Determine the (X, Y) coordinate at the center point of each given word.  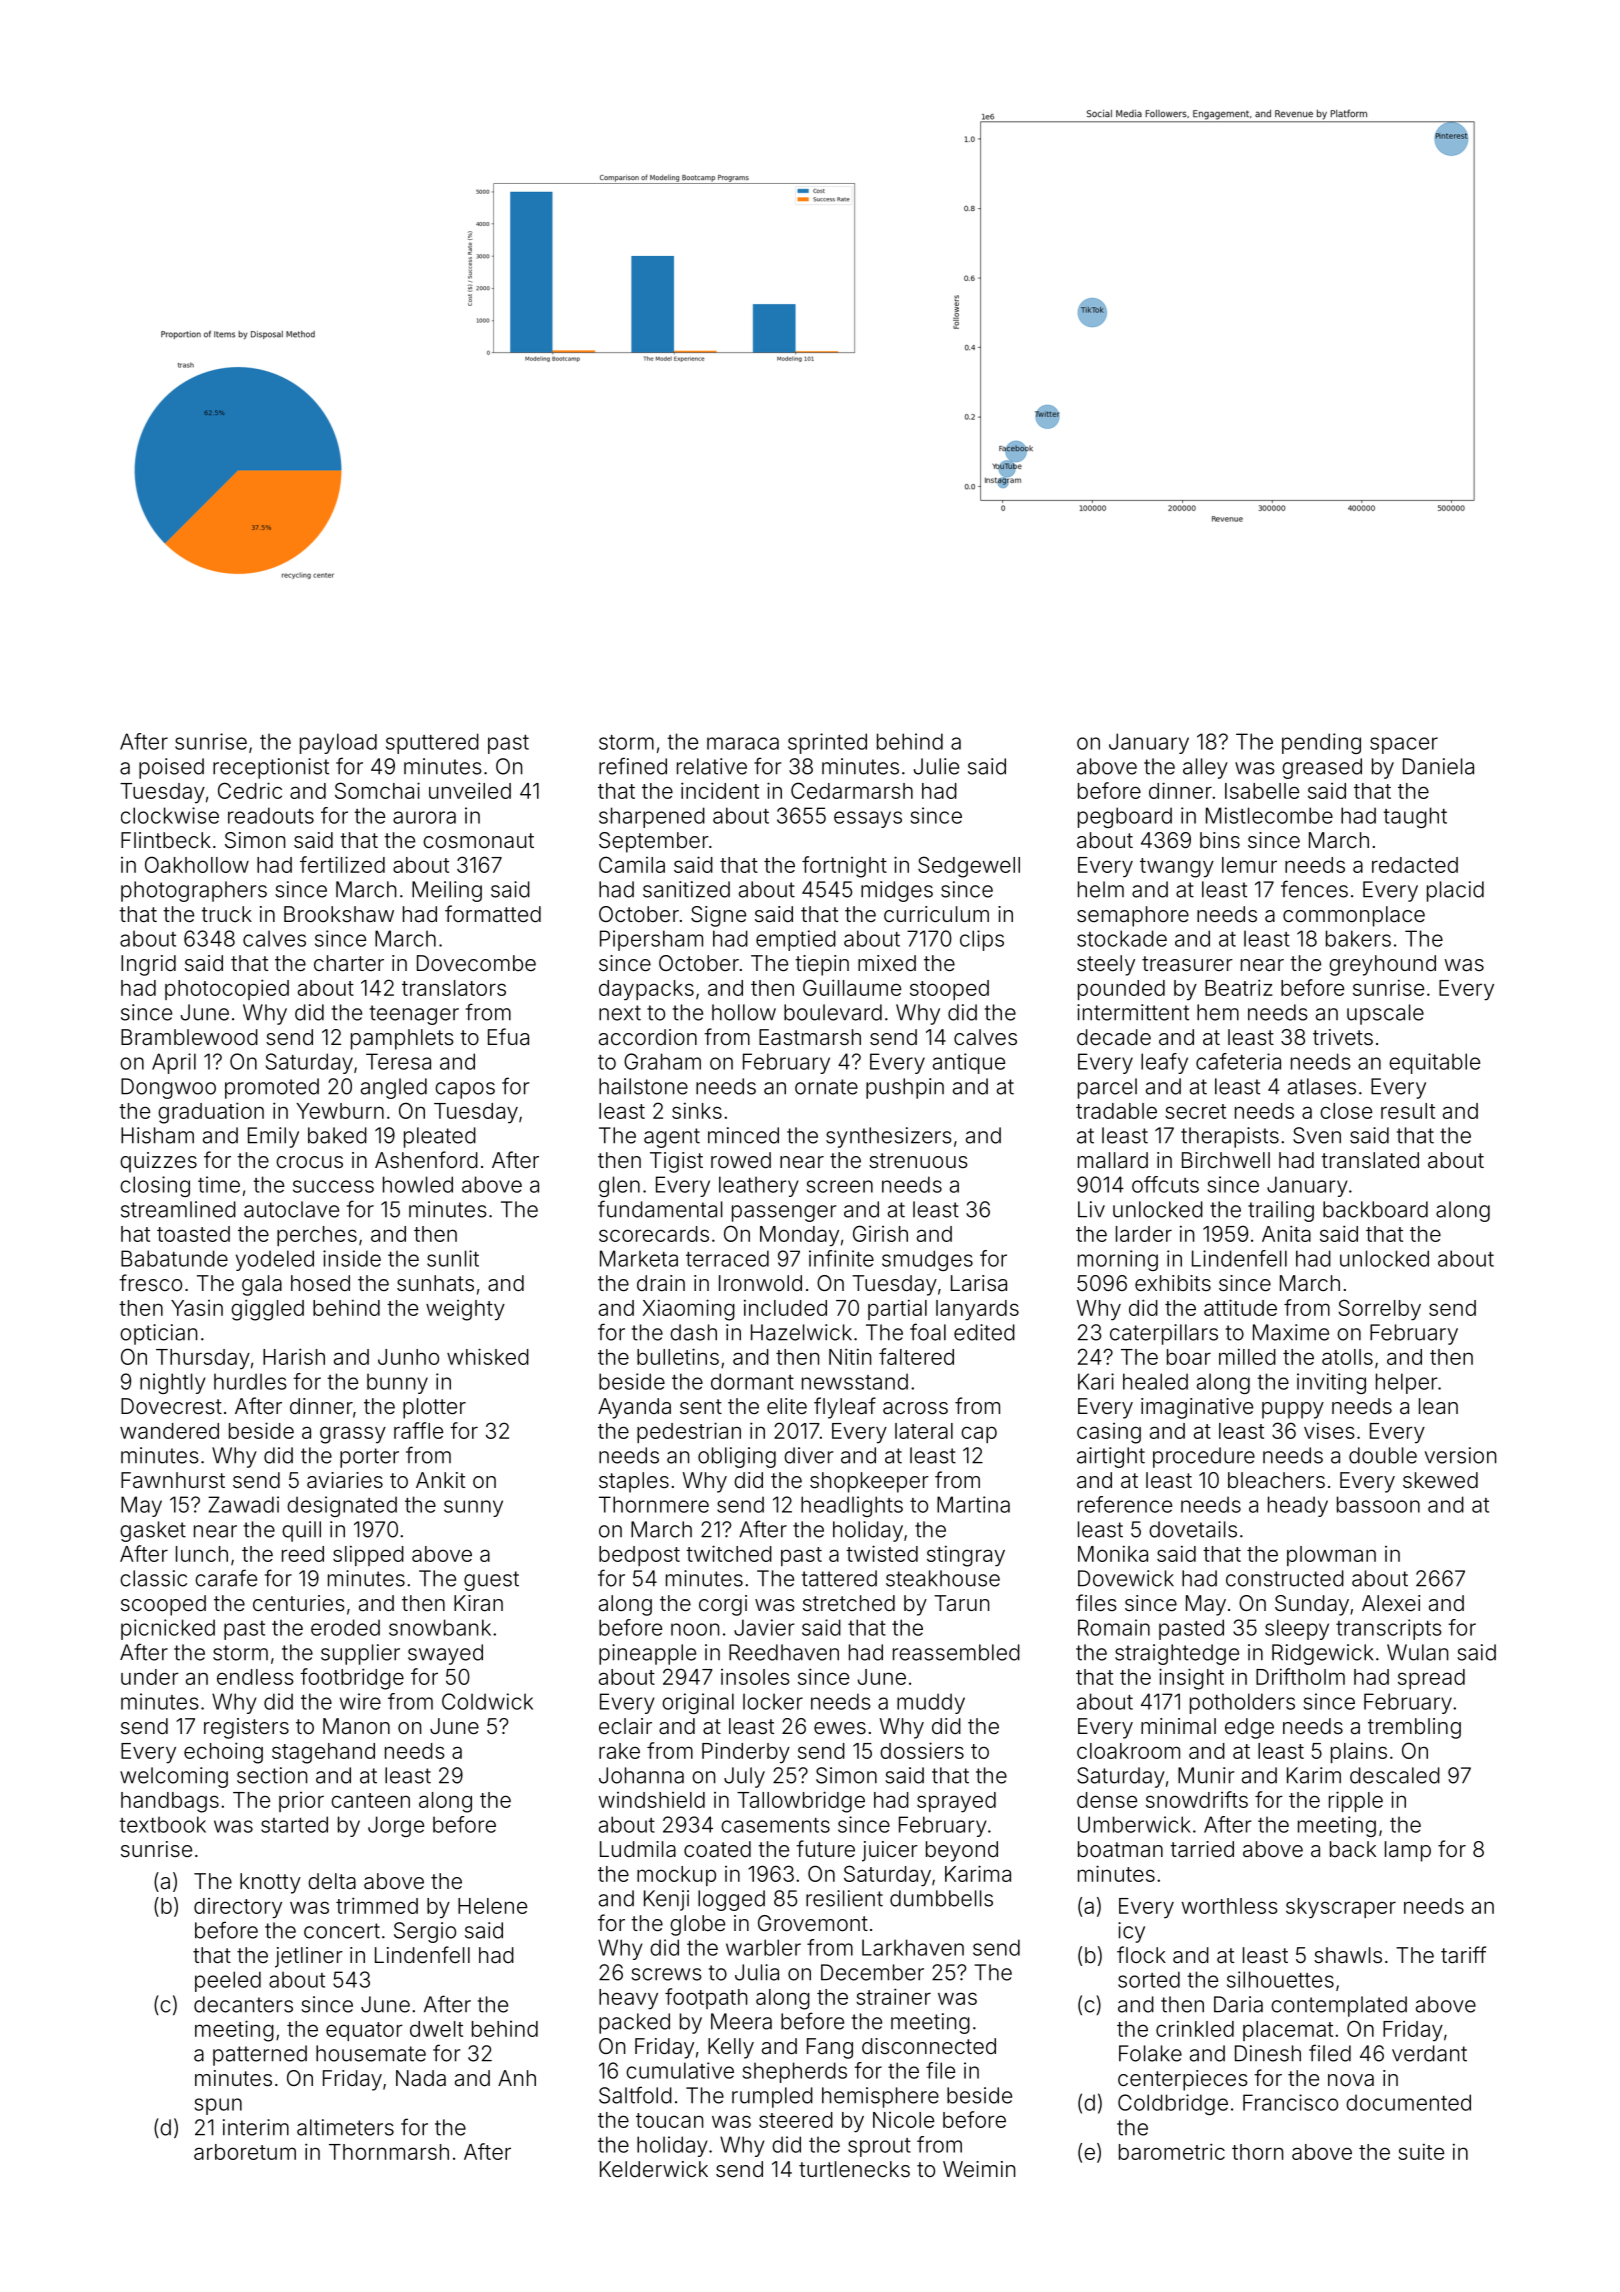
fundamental (660, 1209)
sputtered (432, 743)
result (1408, 1111)
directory (238, 1908)
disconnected (929, 2046)
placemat (1288, 2031)
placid (1455, 891)
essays (868, 819)
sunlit (453, 1258)
